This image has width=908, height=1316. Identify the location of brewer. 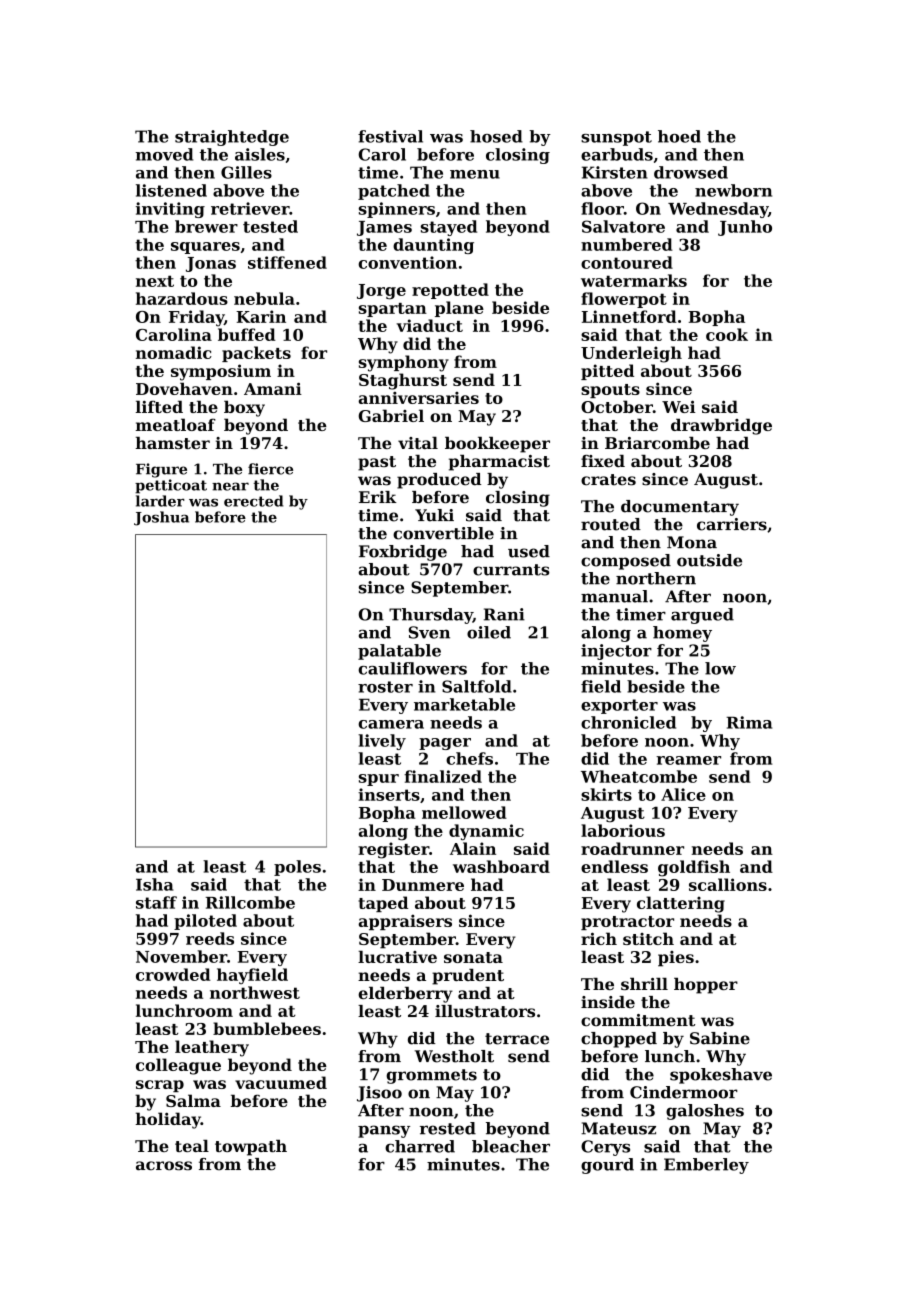
(206, 226).
